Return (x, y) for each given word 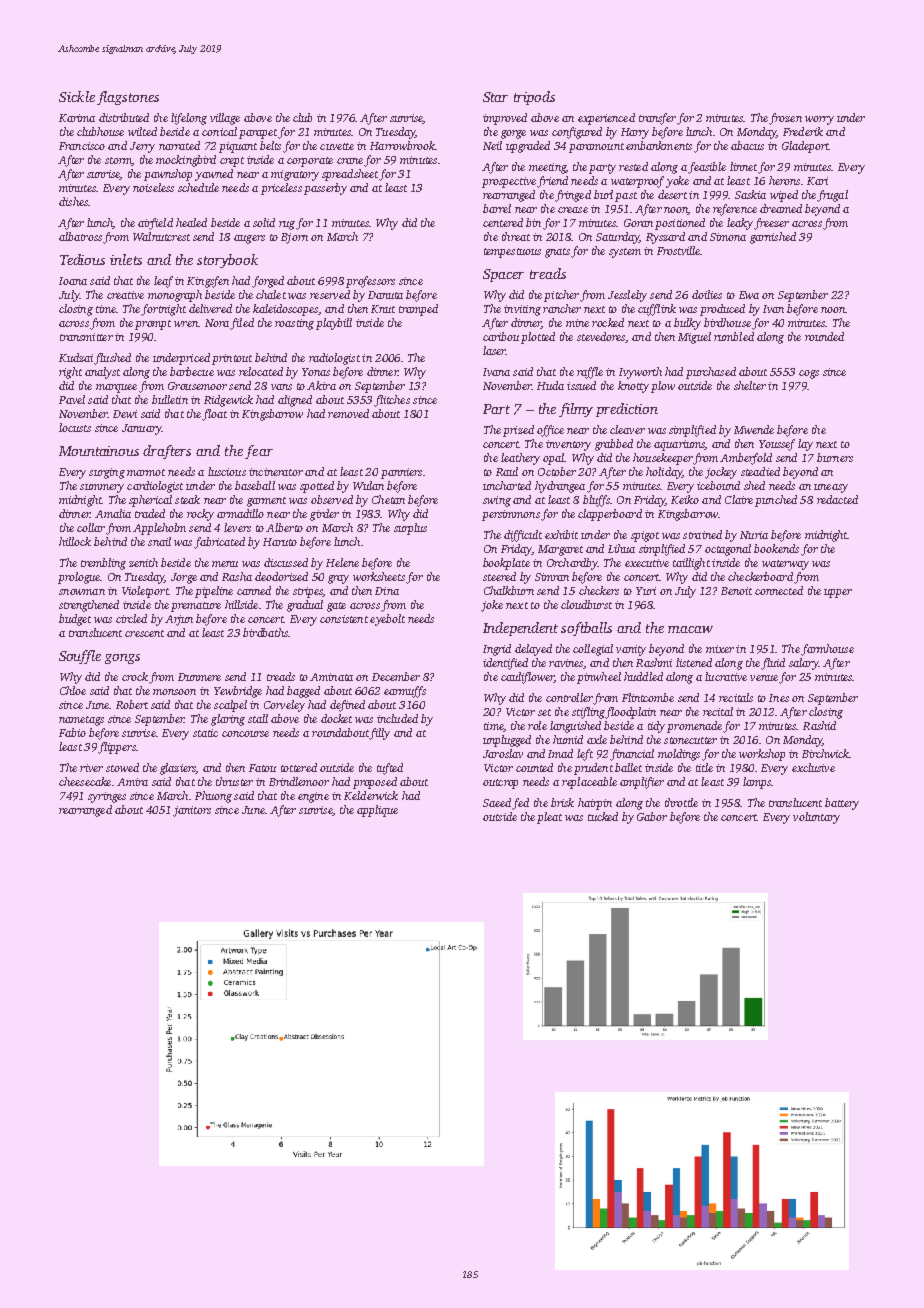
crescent (144, 633)
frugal (832, 196)
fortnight (163, 310)
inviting (522, 310)
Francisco (82, 146)
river (91, 768)
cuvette (337, 146)
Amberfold (746, 459)
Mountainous (99, 451)
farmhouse (827, 650)
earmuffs (405, 692)
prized (518, 431)
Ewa (749, 295)
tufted (390, 769)
